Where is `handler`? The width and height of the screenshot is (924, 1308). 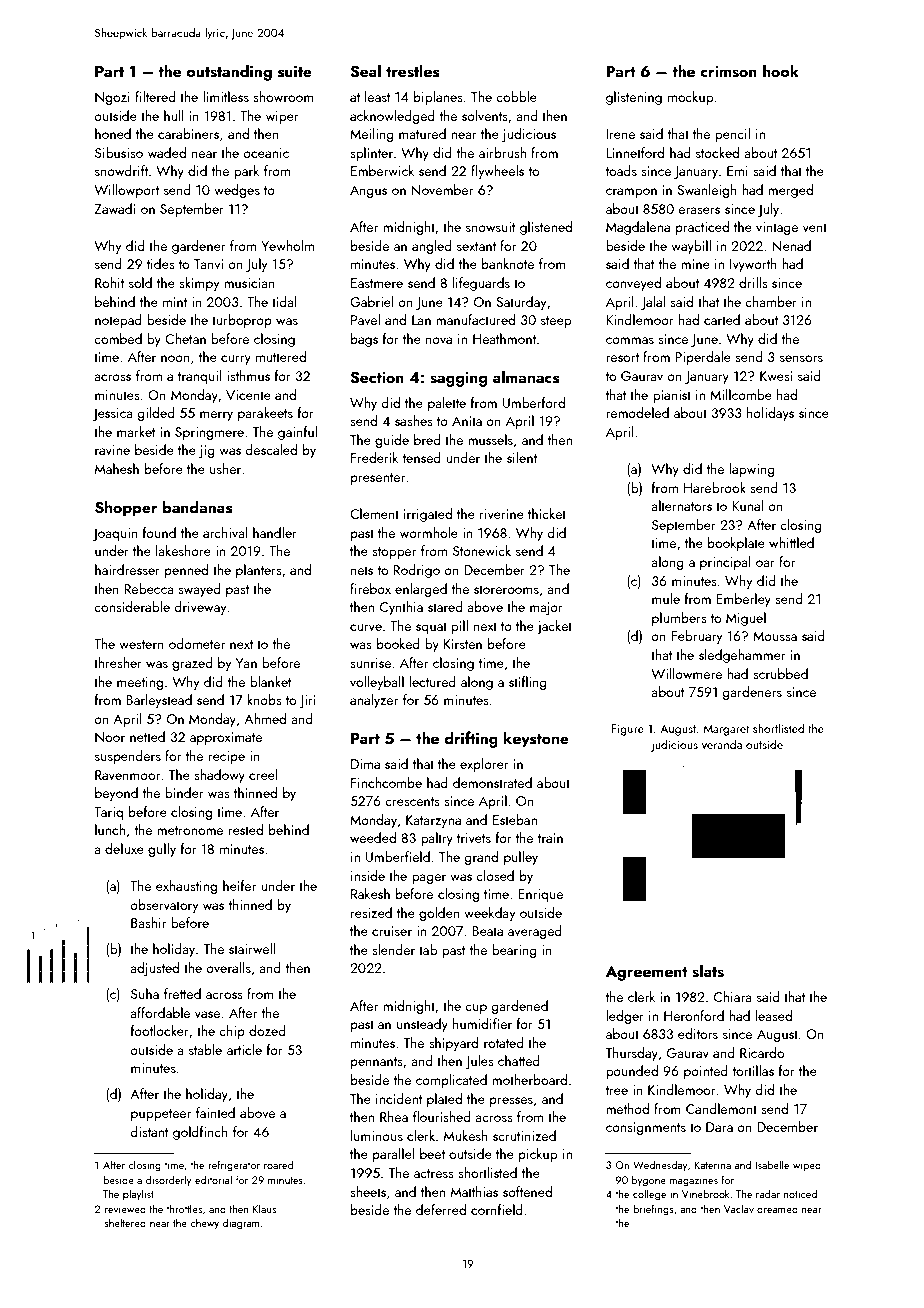
handler is located at coordinates (275, 532).
